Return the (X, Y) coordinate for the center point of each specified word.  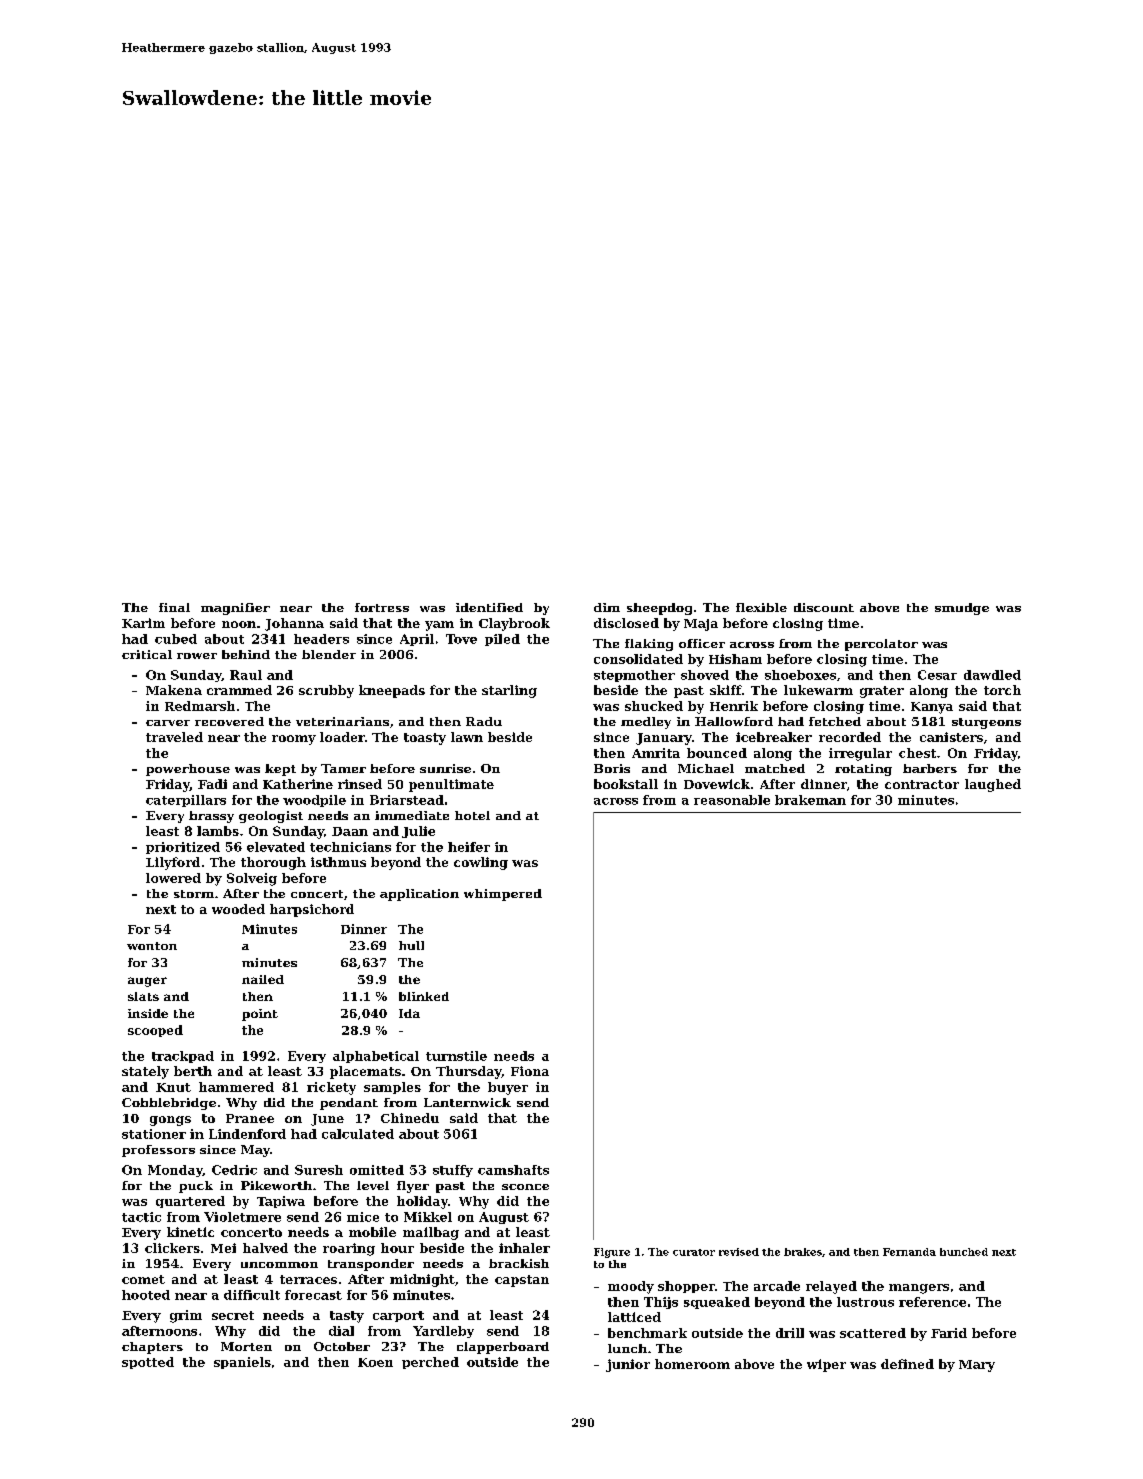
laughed (993, 785)
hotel (472, 815)
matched (775, 768)
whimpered (503, 895)
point (260, 1015)
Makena (174, 690)
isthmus (338, 862)
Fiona (530, 1071)
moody (631, 1287)
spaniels (242, 1363)
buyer (508, 1088)
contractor (922, 784)
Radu (484, 721)
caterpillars (186, 801)
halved (265, 1248)
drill (790, 1333)
